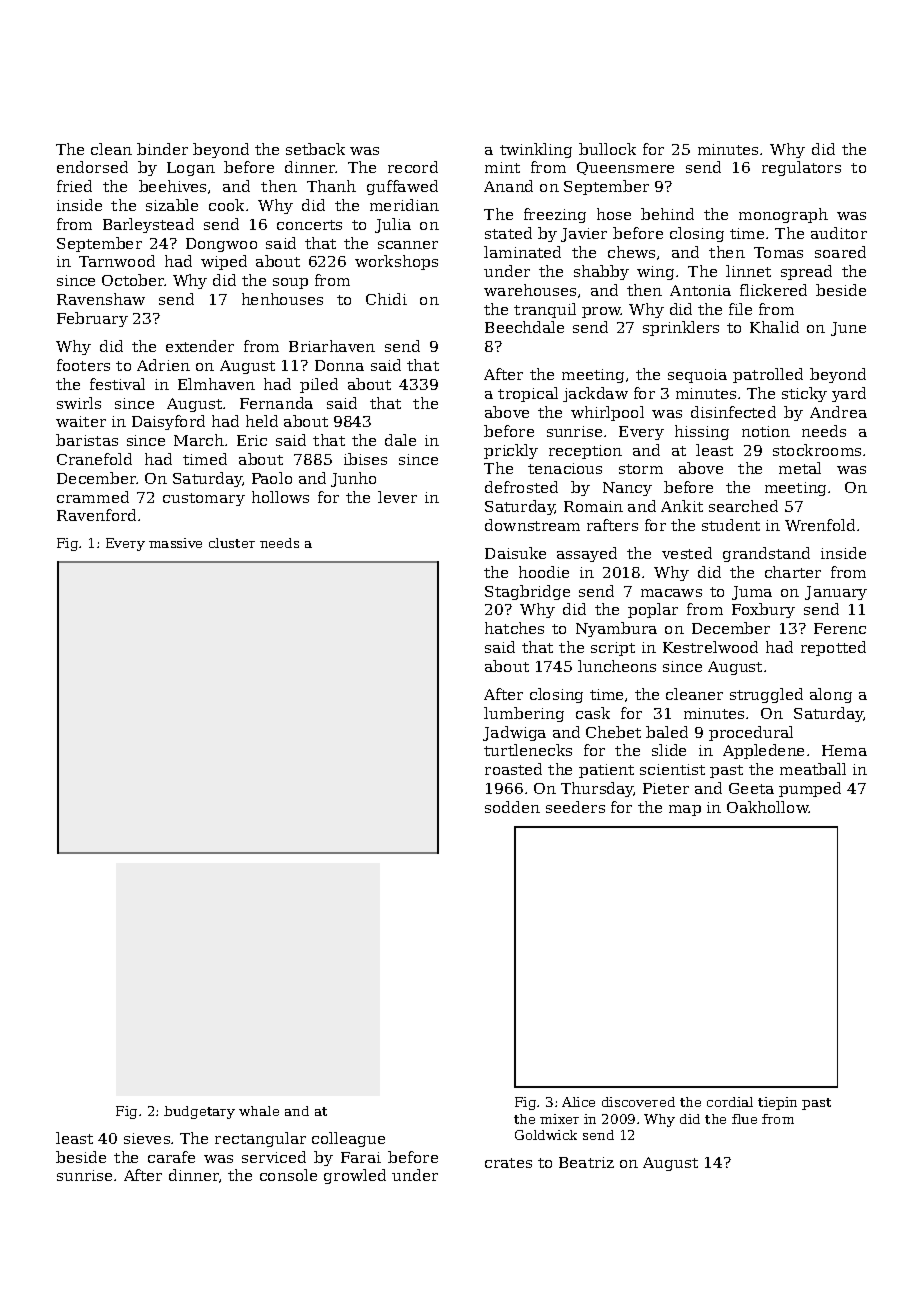 Image resolution: width=924 pixels, height=1311 pixels. I want to click on Jadwiga, so click(514, 733).
